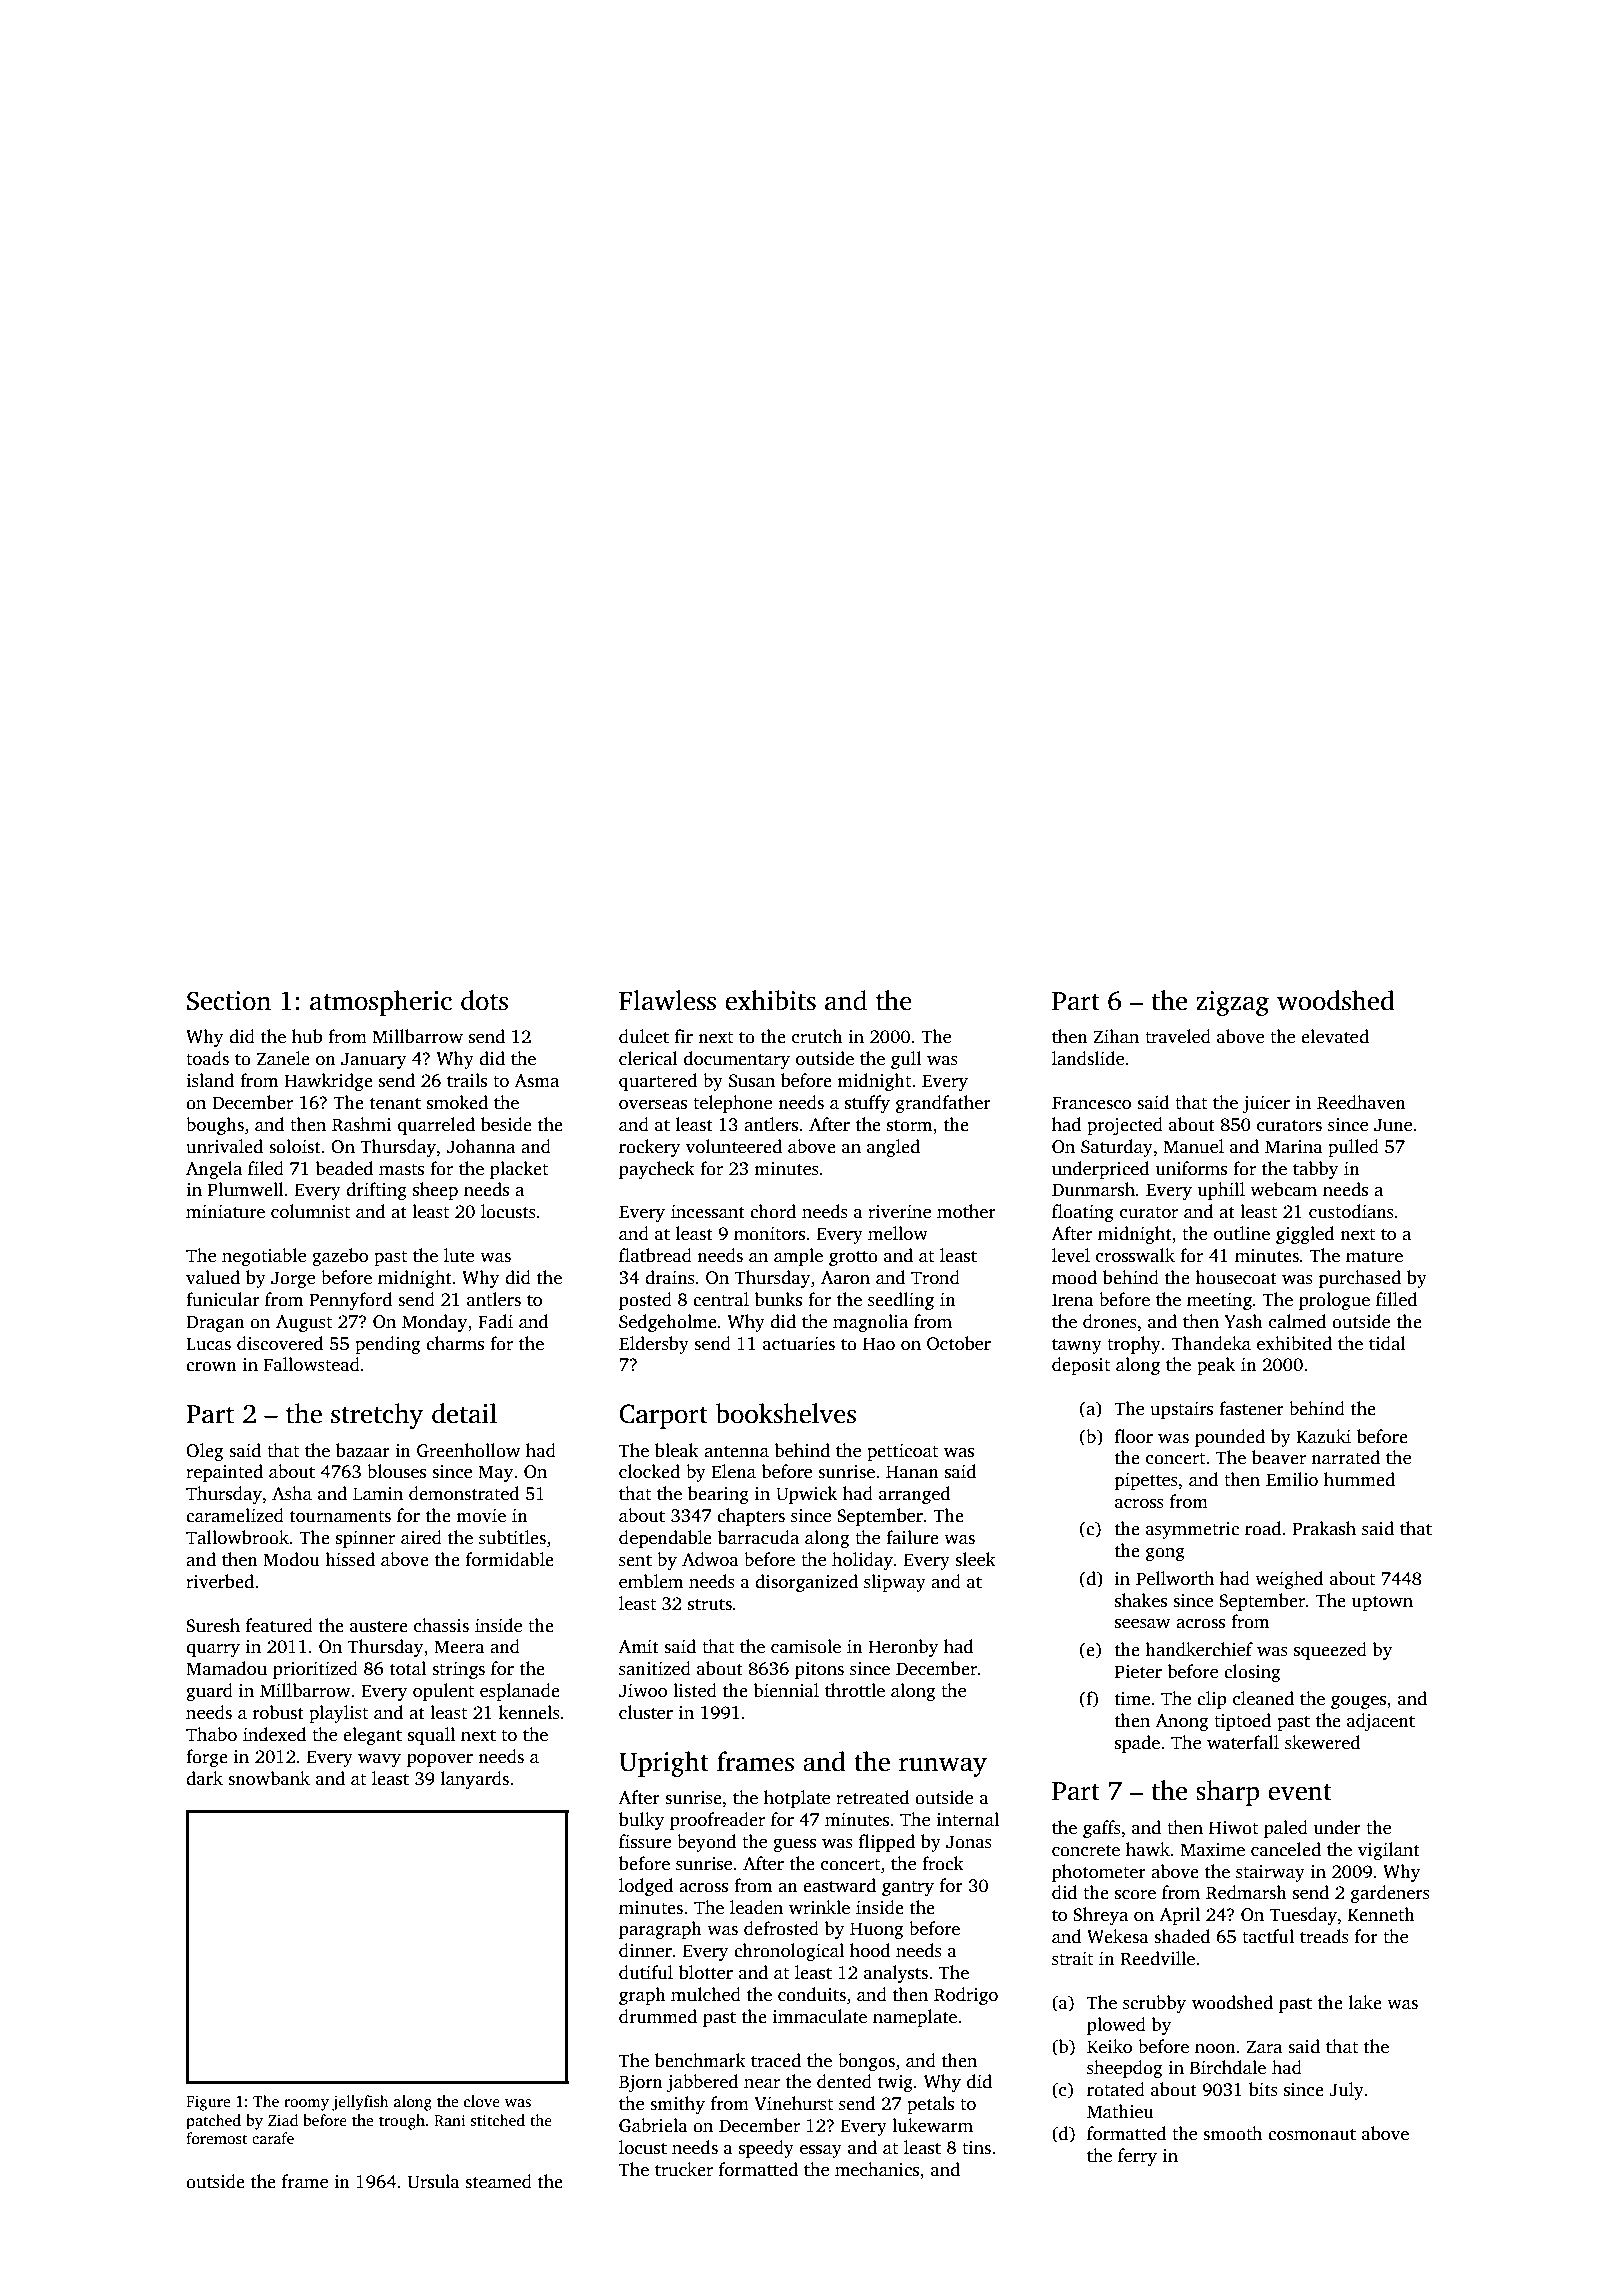 The image size is (1620, 2292). What do you see at coordinates (1232, 1003) in the page?
I see `zigzag` at bounding box center [1232, 1003].
